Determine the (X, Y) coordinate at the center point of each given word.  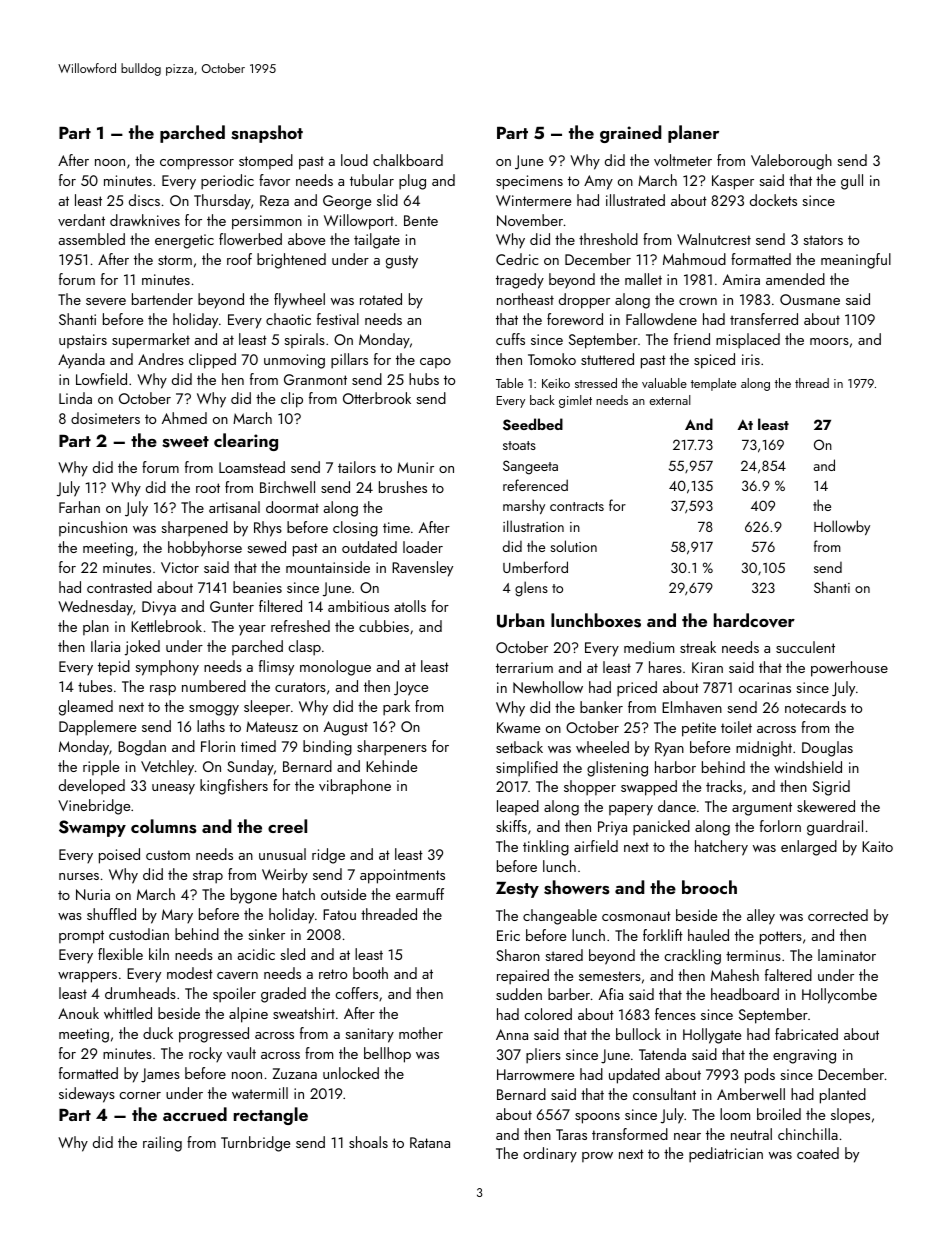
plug (412, 182)
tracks (724, 786)
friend (692, 339)
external (670, 400)
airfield (596, 846)
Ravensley (422, 569)
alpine (248, 1015)
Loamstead (252, 467)
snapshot (267, 134)
